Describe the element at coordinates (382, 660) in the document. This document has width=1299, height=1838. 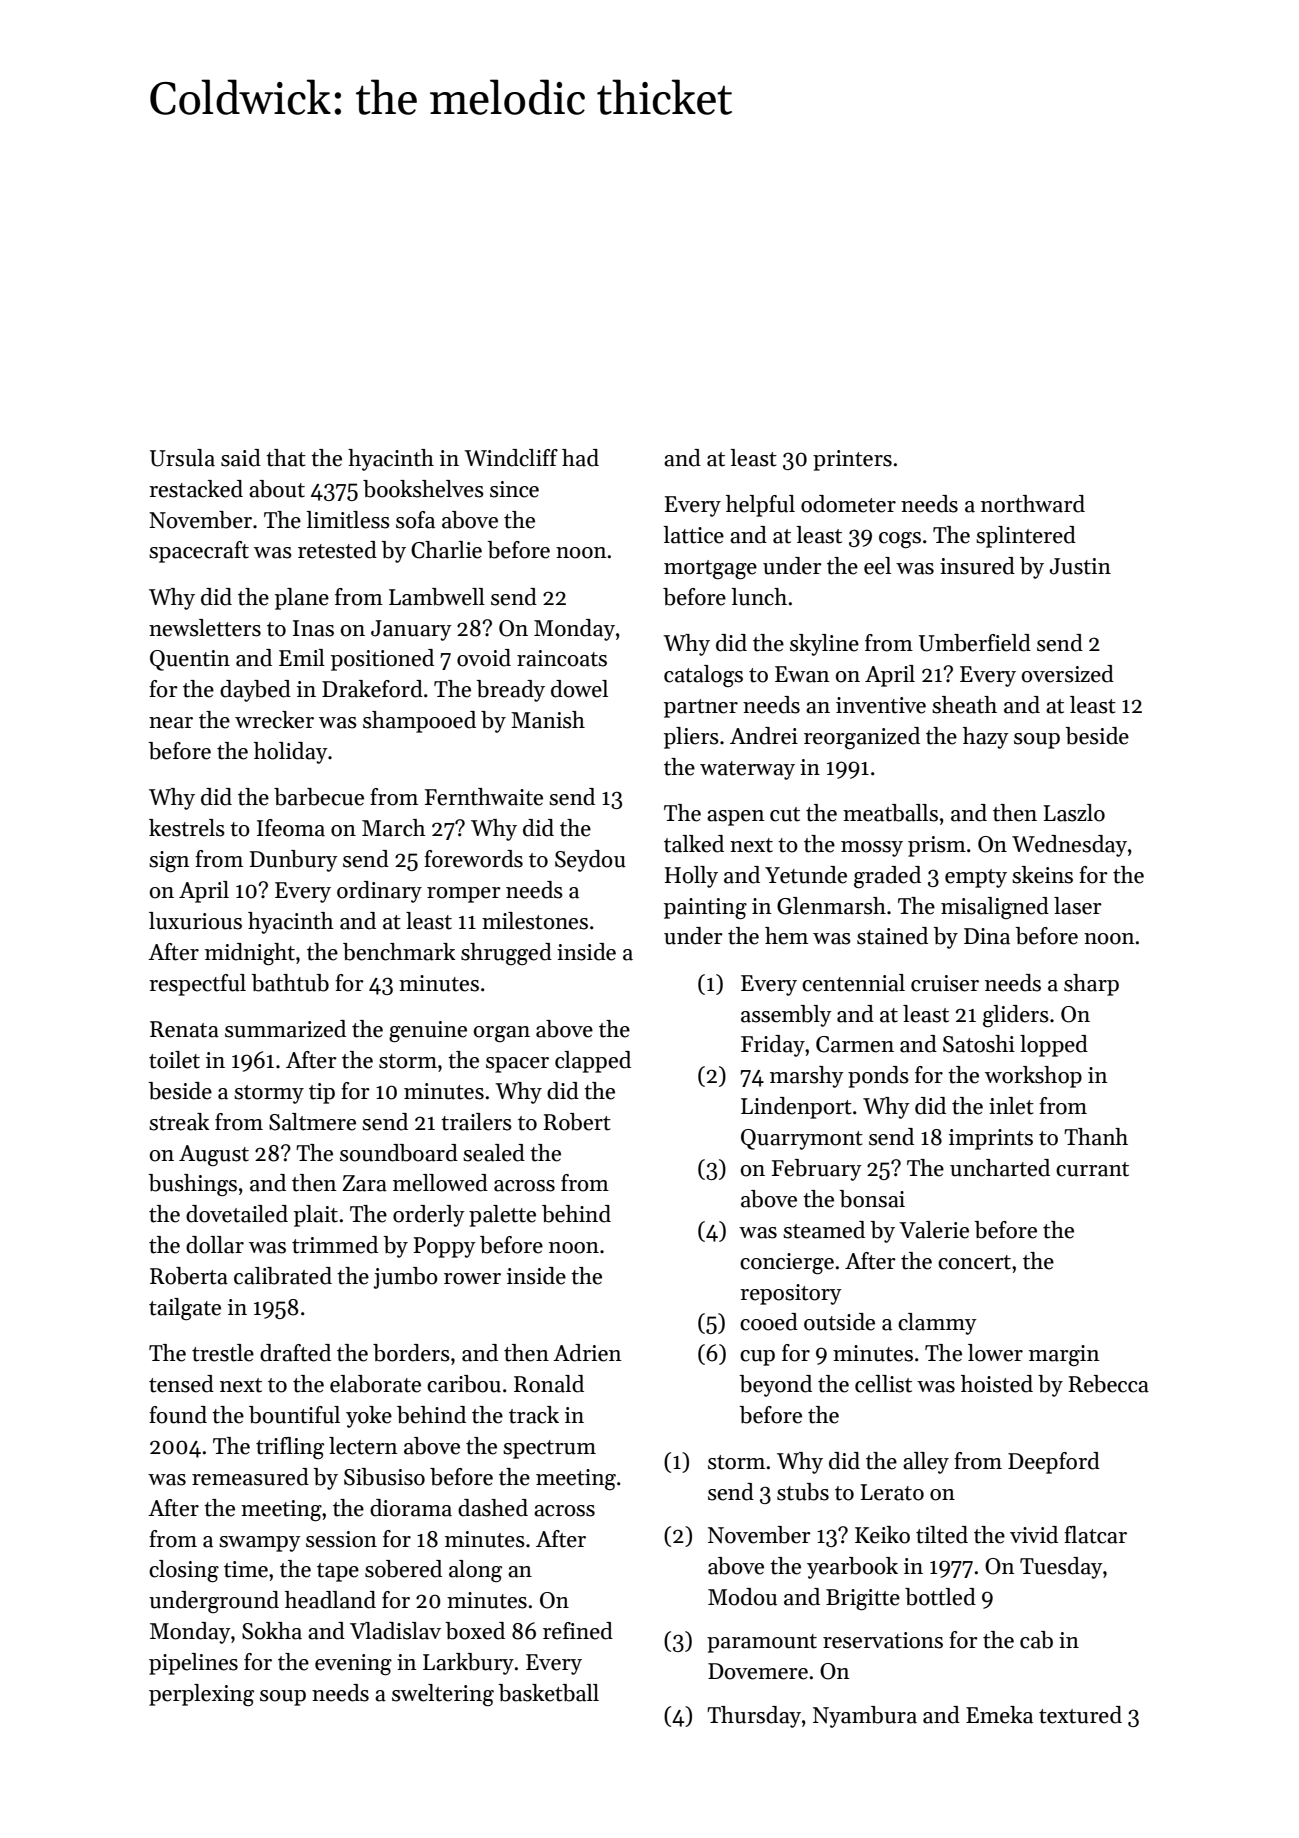
I see `positioned` at that location.
